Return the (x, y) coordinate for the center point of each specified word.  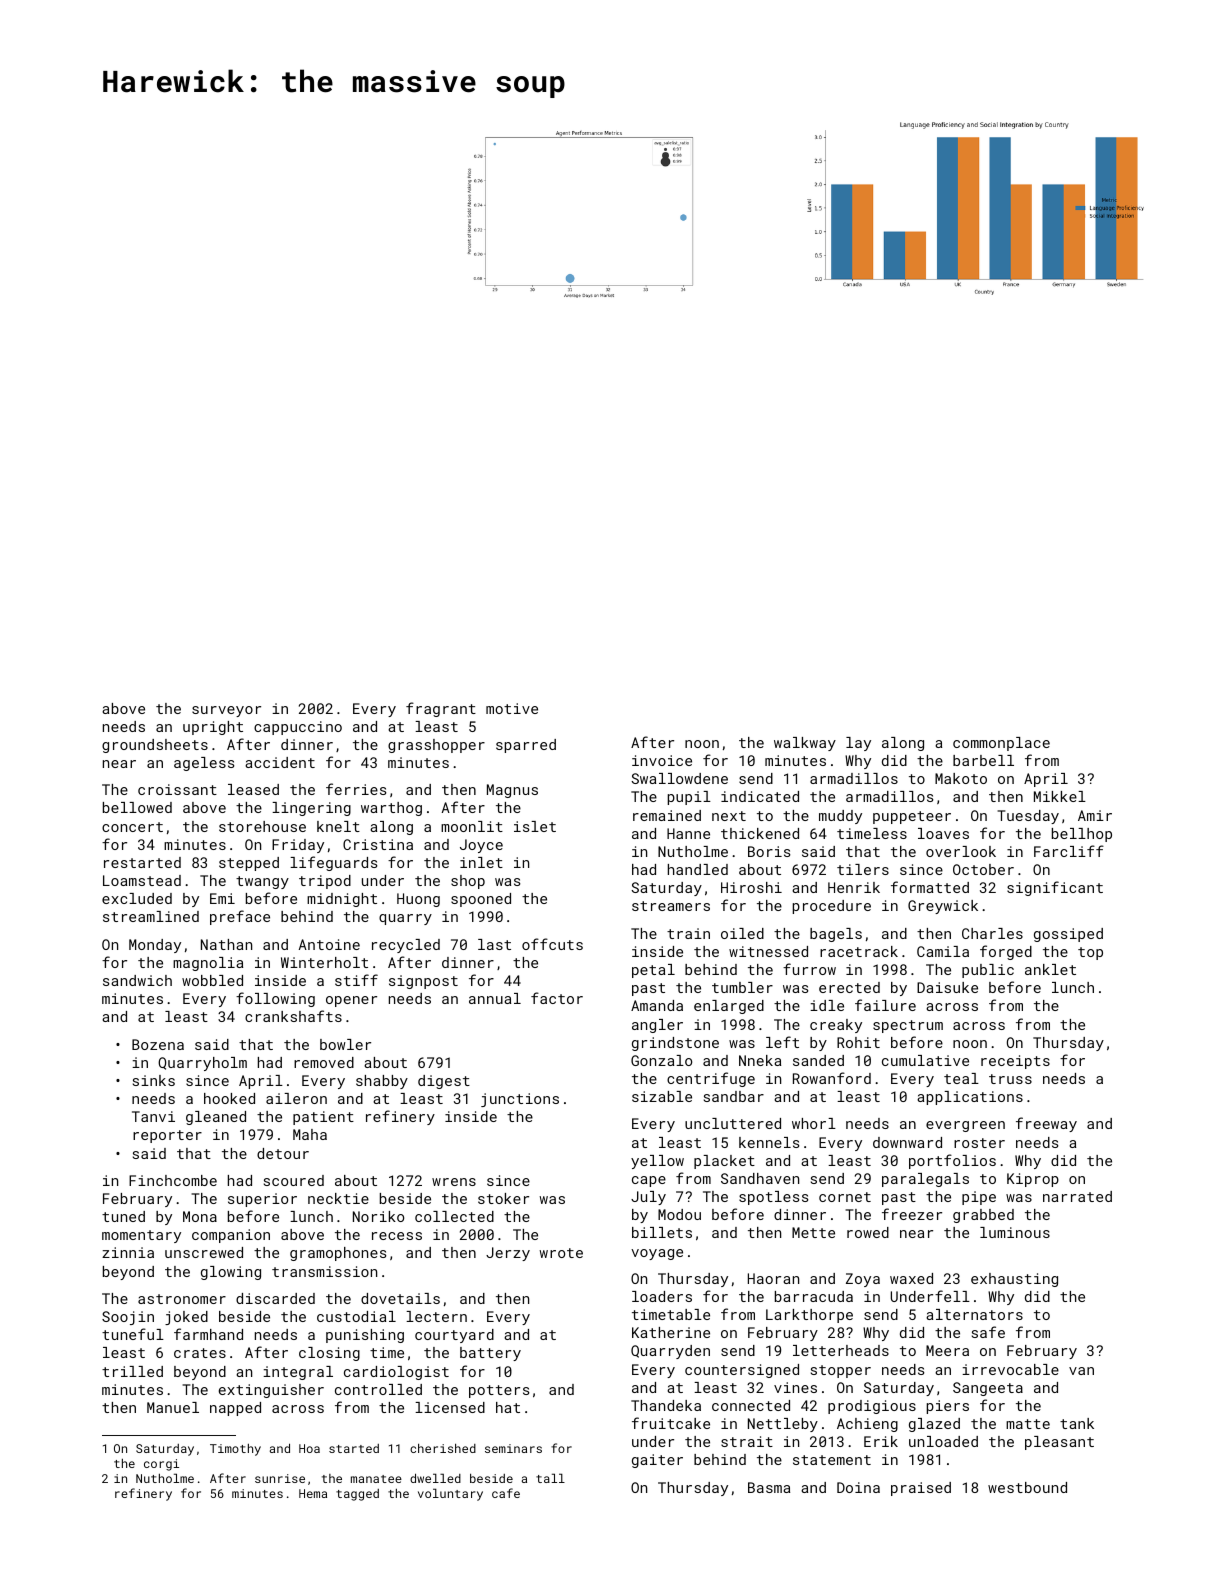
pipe (979, 1198)
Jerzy (508, 1254)
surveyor (226, 711)
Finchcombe (173, 1180)
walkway (805, 744)
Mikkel (1060, 796)
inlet (481, 862)
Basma (769, 1487)
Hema (313, 1493)
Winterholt (324, 962)
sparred (526, 746)
